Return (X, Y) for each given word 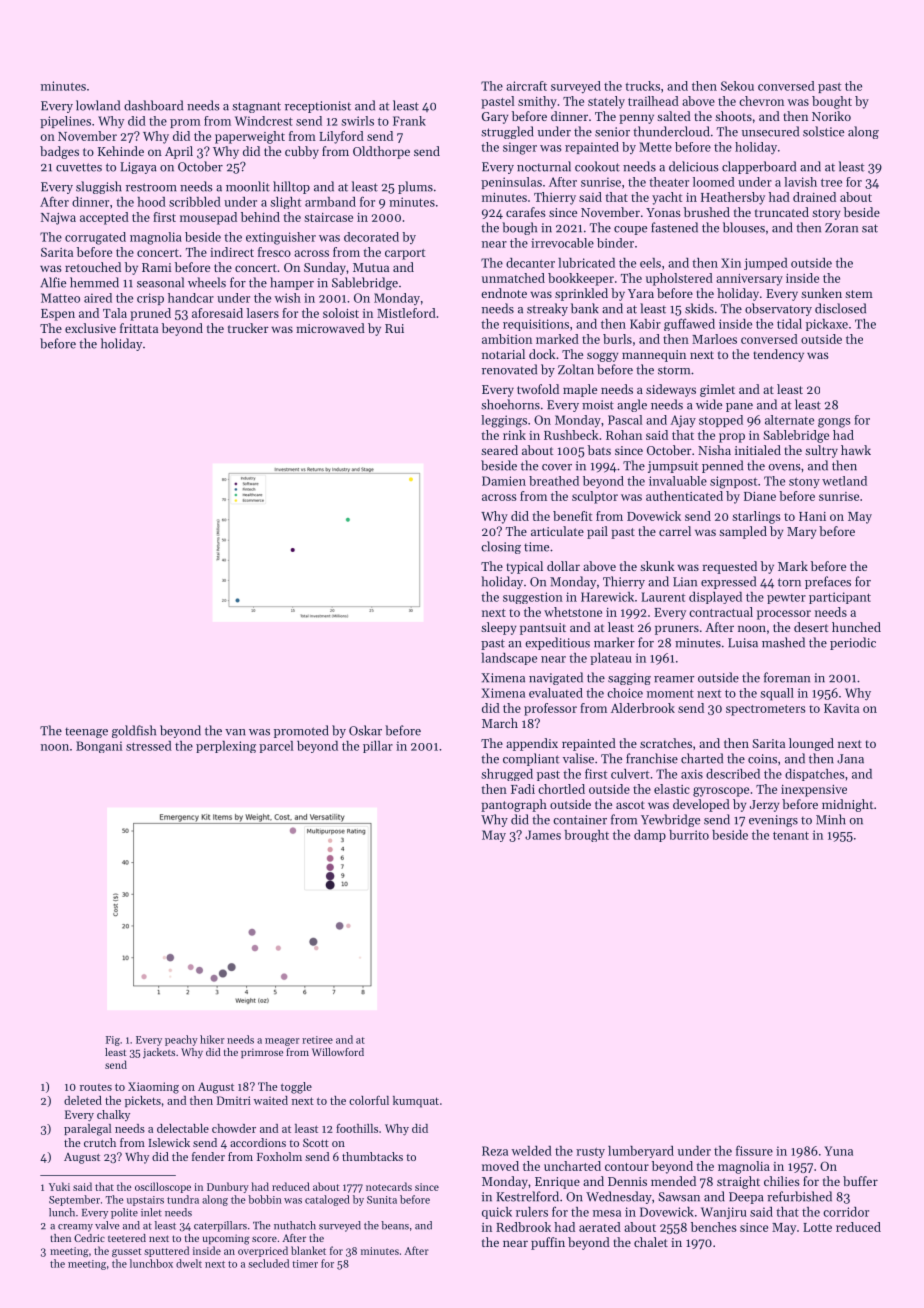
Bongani (99, 747)
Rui (394, 328)
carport (405, 254)
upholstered (679, 279)
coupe (630, 230)
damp (650, 836)
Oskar (365, 730)
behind (260, 217)
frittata (139, 328)
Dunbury (228, 1187)
